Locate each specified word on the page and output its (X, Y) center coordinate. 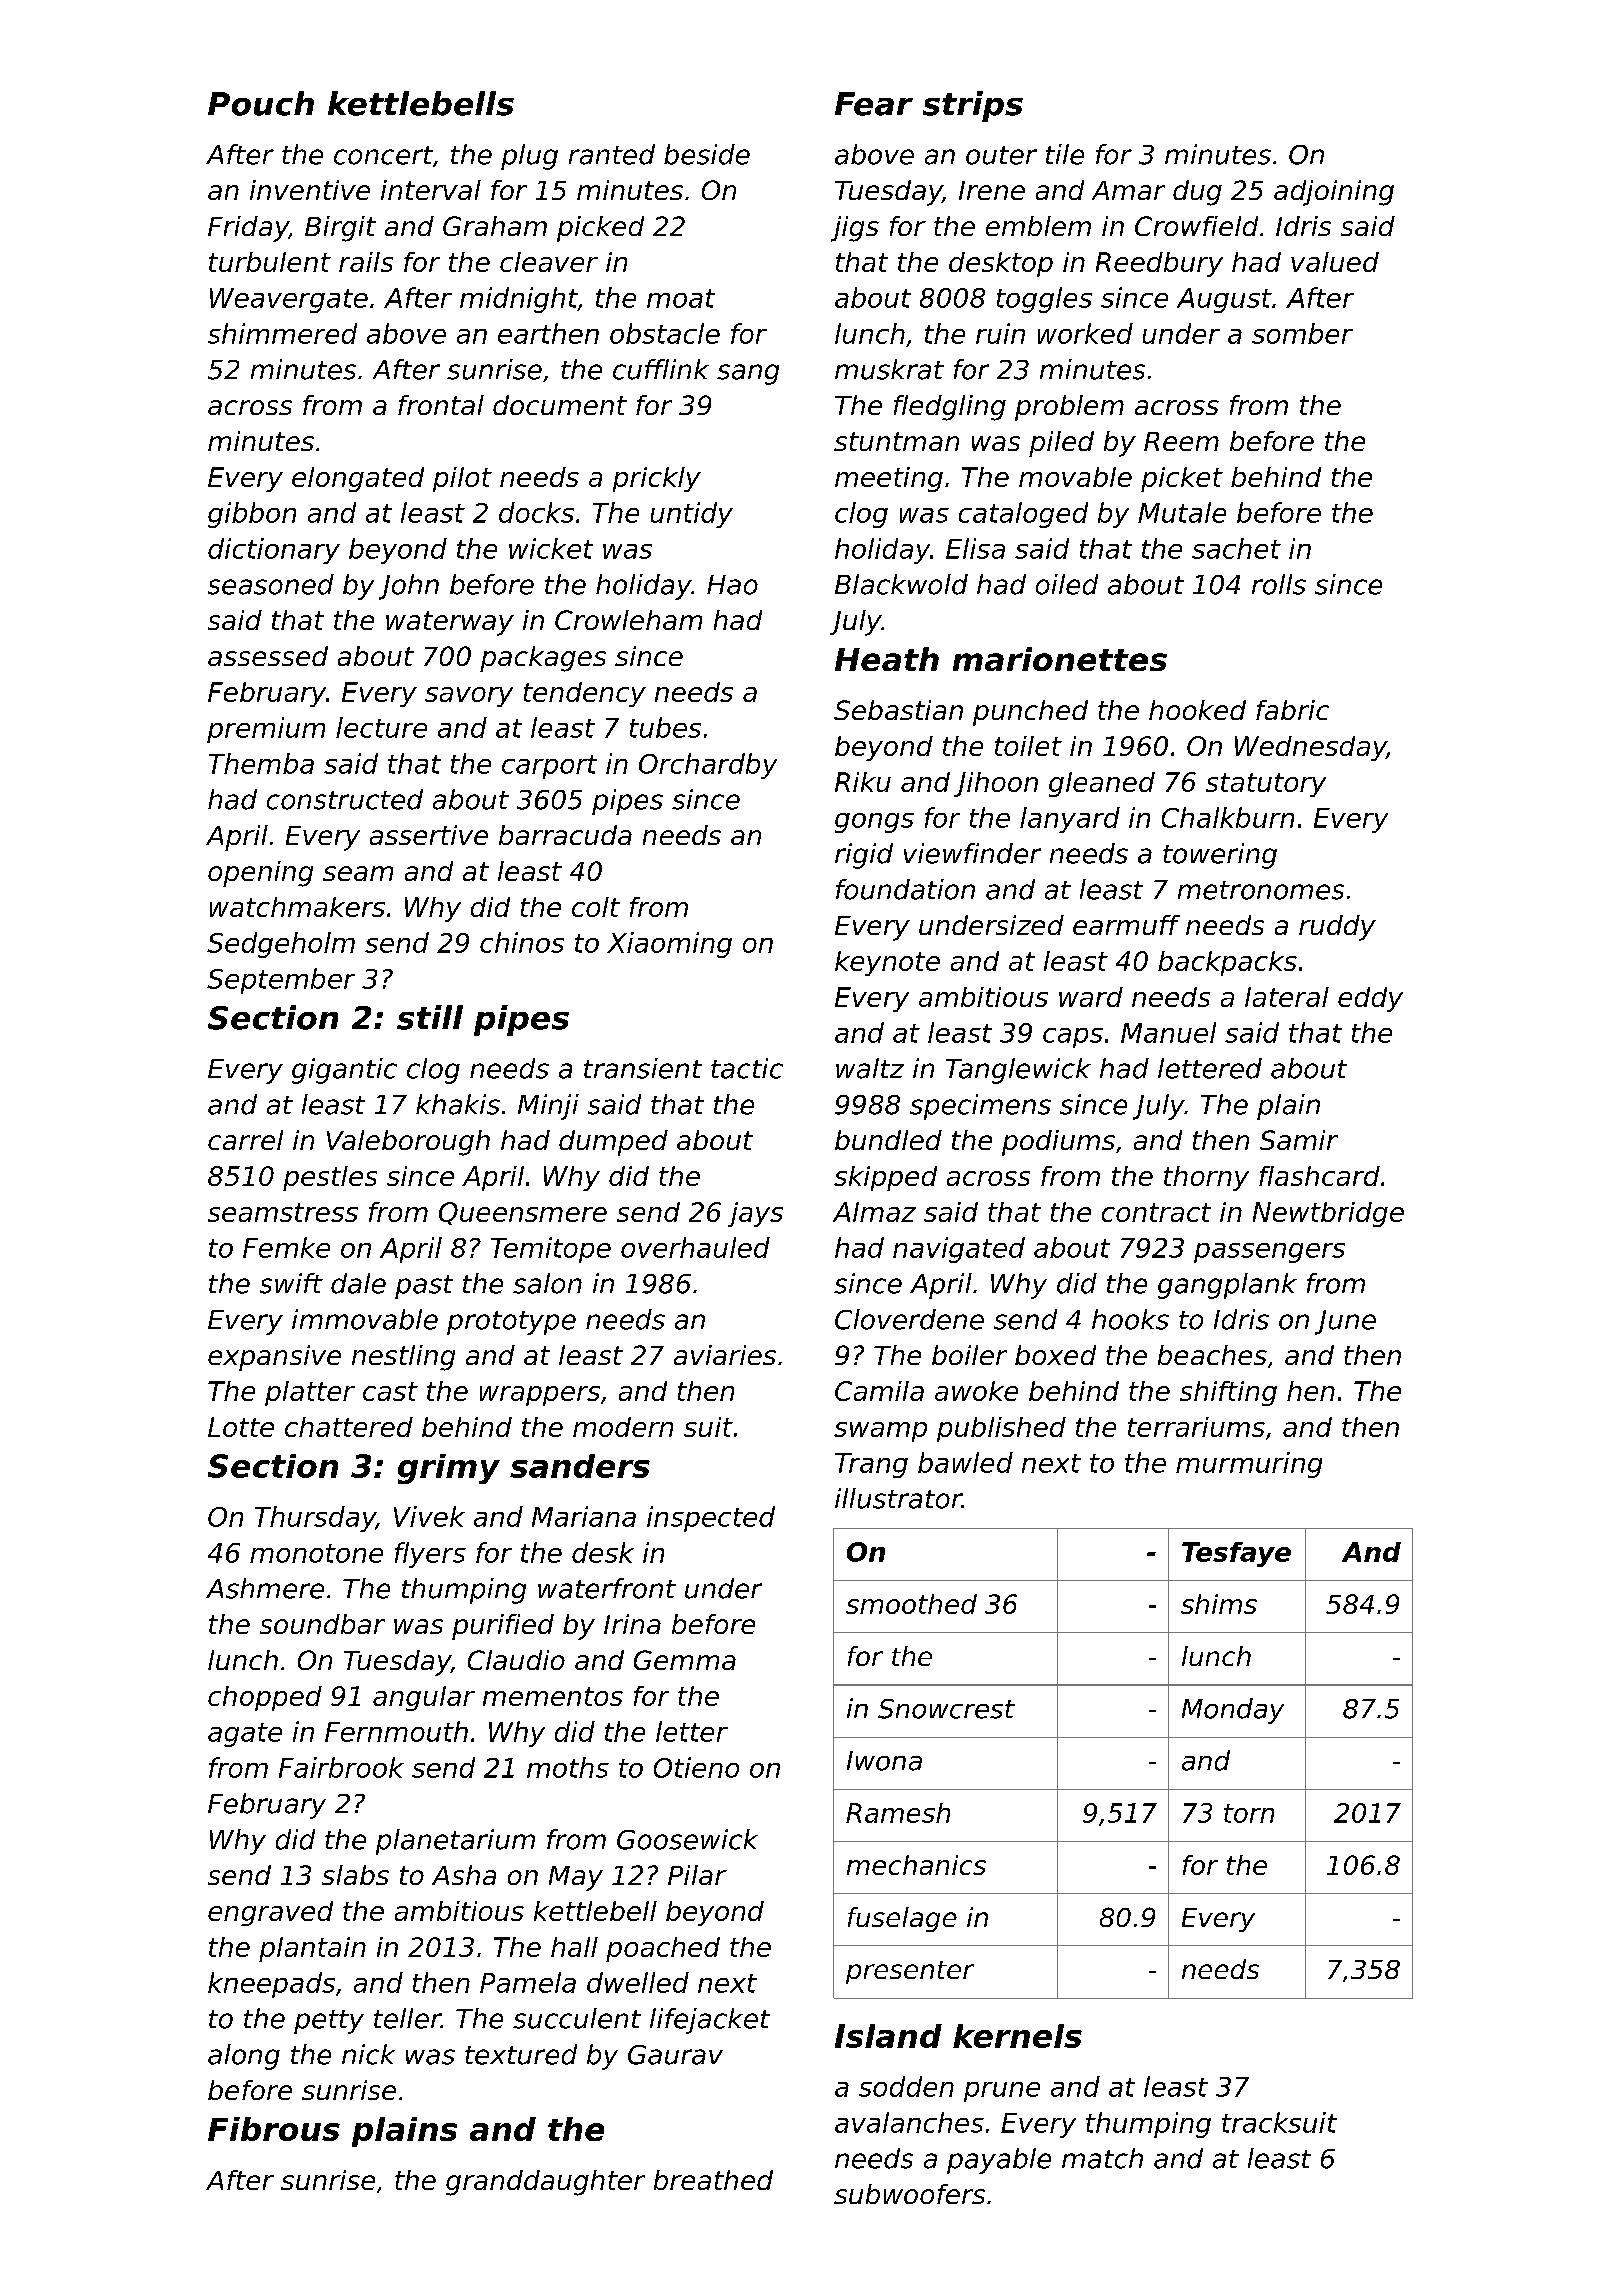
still (430, 1017)
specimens (980, 1107)
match (1102, 2158)
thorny (1206, 1178)
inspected (711, 1519)
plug (529, 157)
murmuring (1249, 1465)
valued (1335, 262)
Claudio (516, 1660)
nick (368, 2054)
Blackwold (901, 584)
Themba (261, 763)
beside (707, 154)
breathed (713, 2180)
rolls (1279, 584)
